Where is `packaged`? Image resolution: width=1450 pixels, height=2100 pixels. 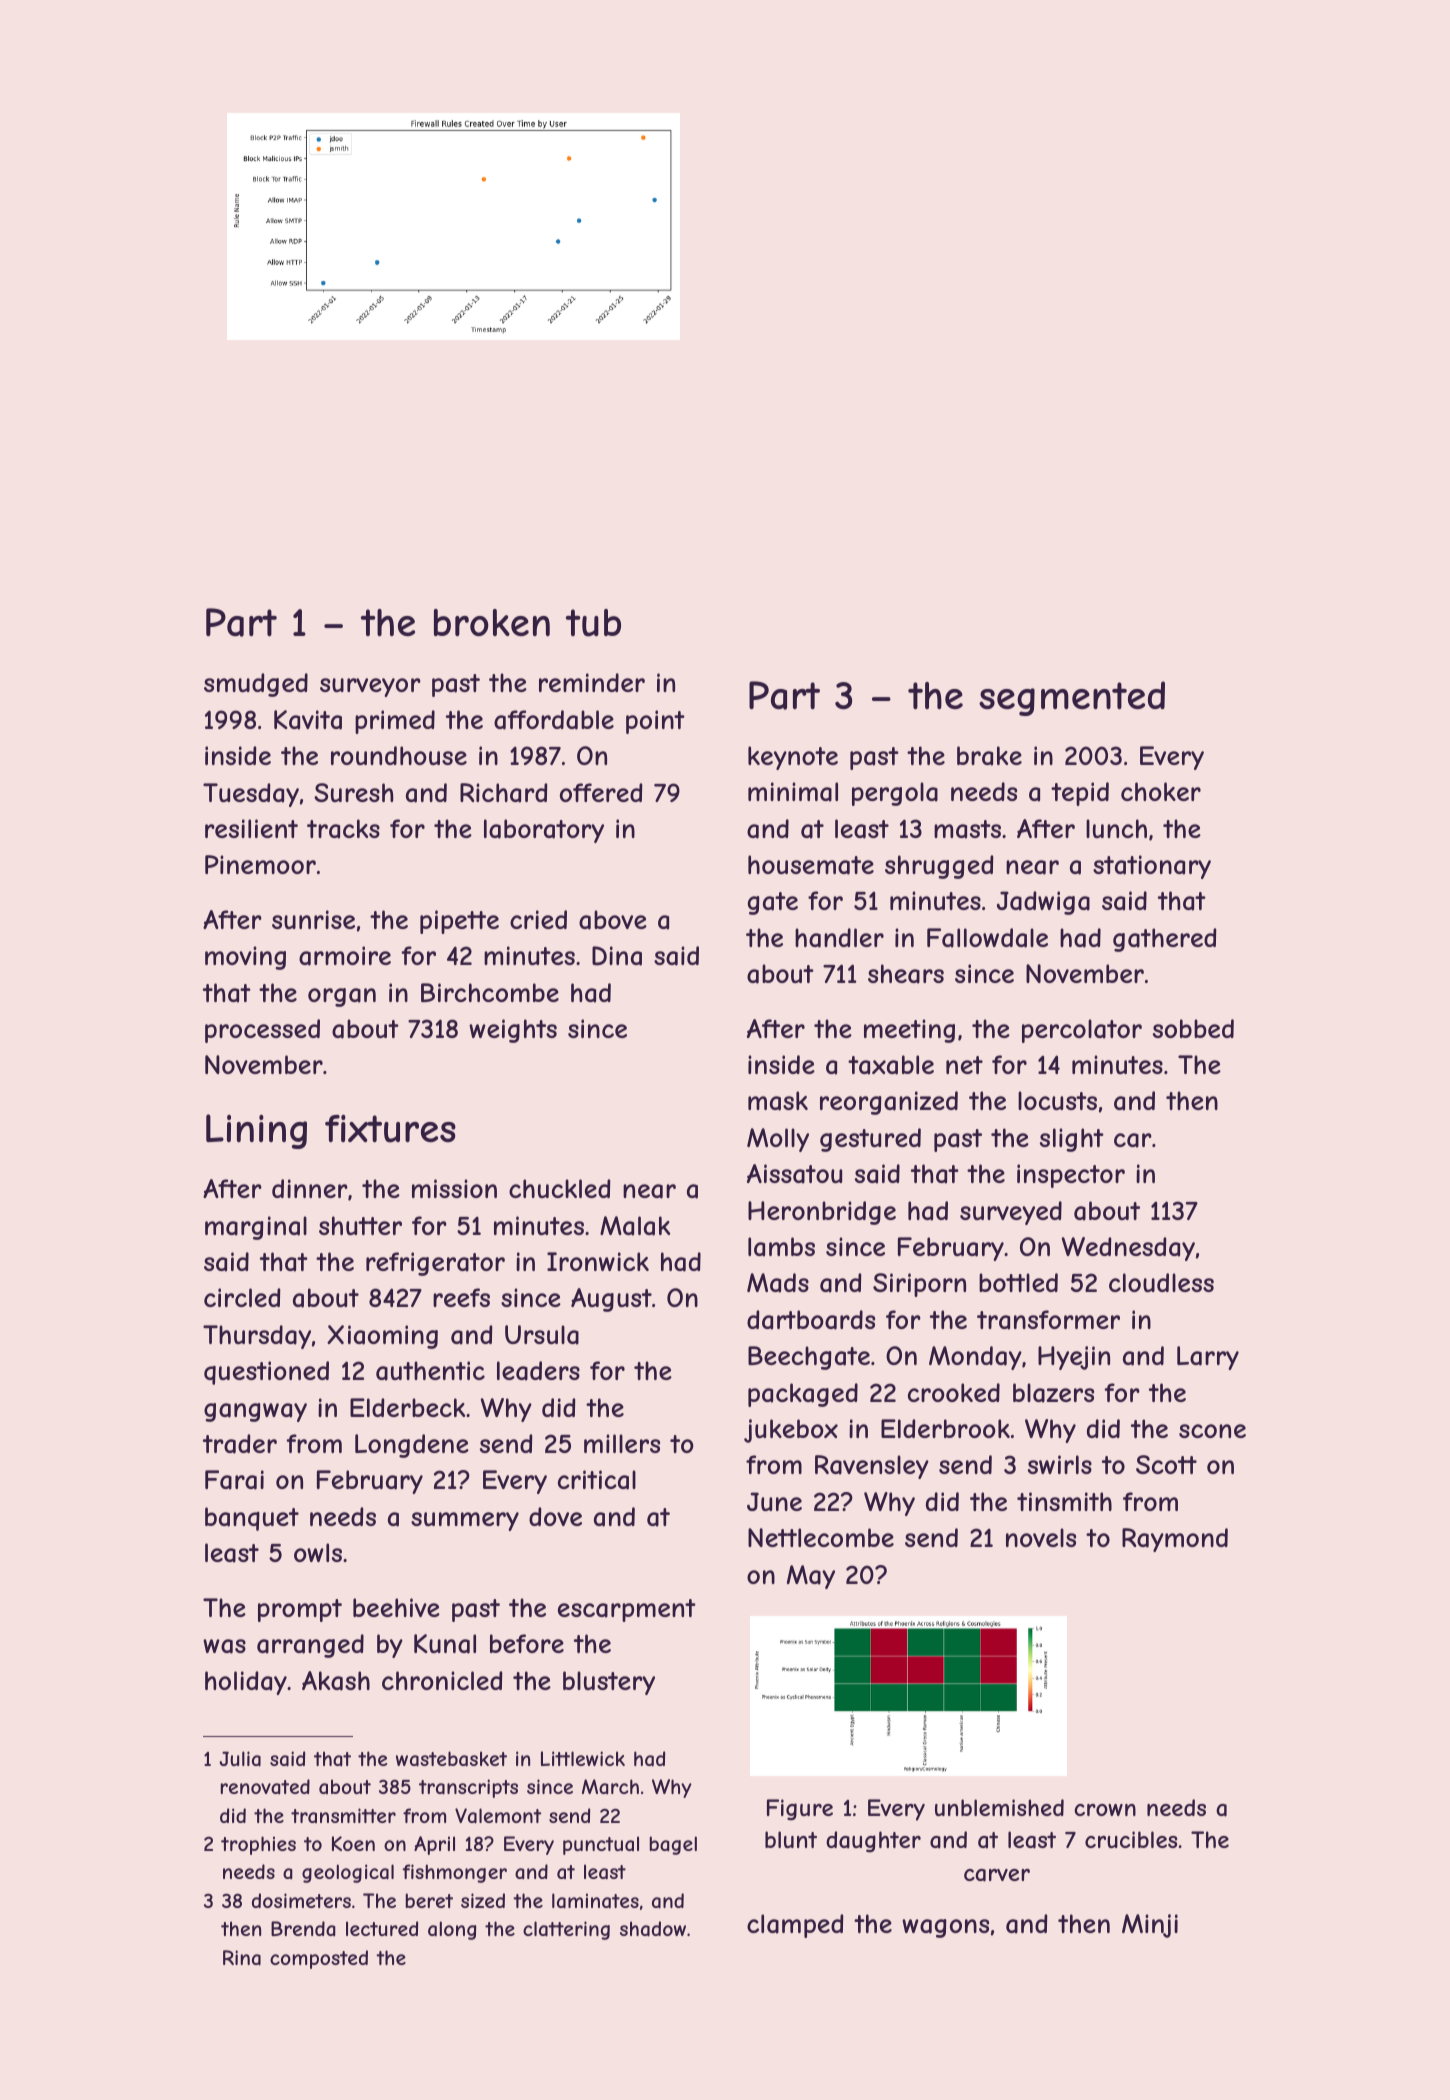
packaged is located at coordinates (803, 1395).
